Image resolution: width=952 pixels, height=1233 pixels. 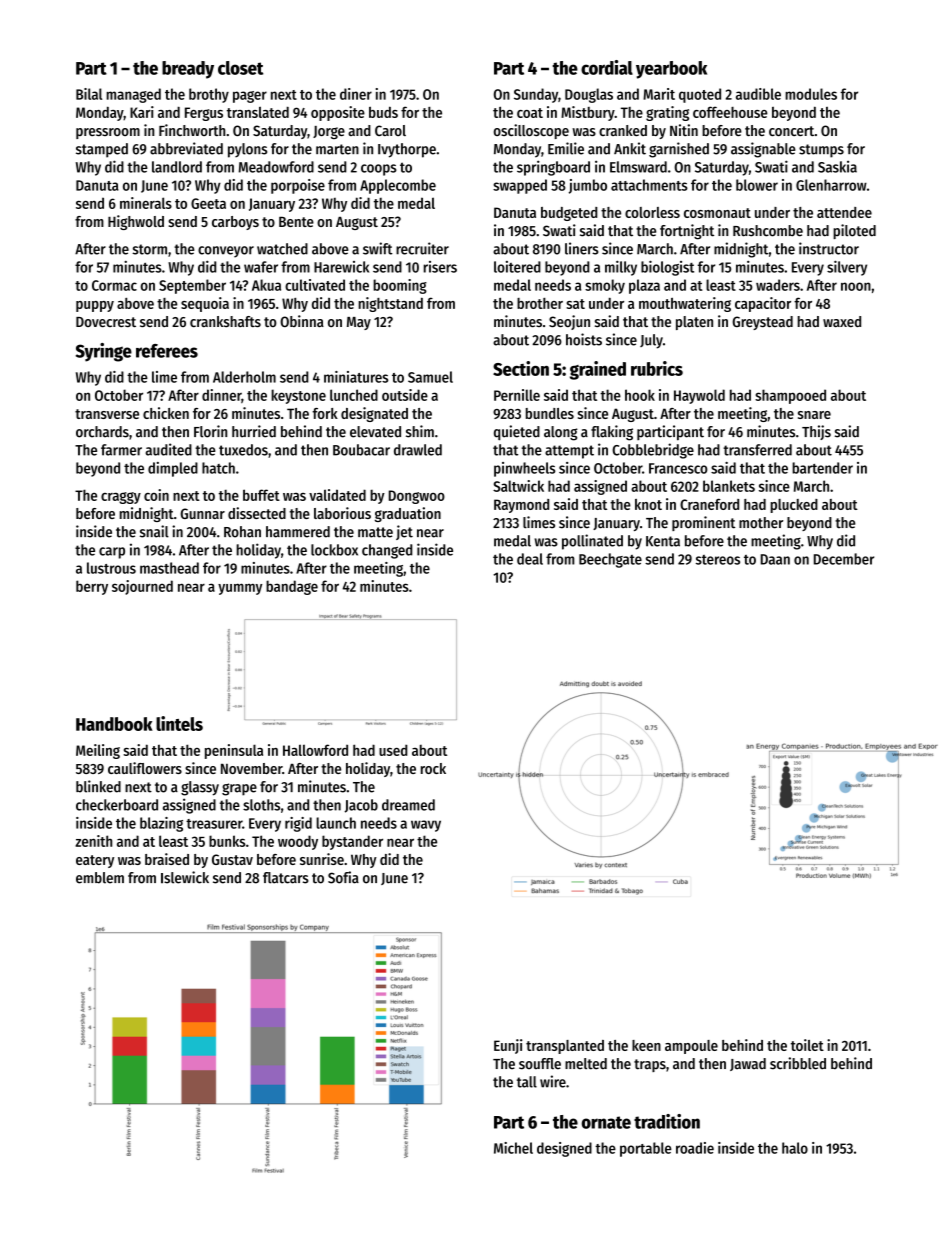 I want to click on pylons, so click(x=247, y=150).
